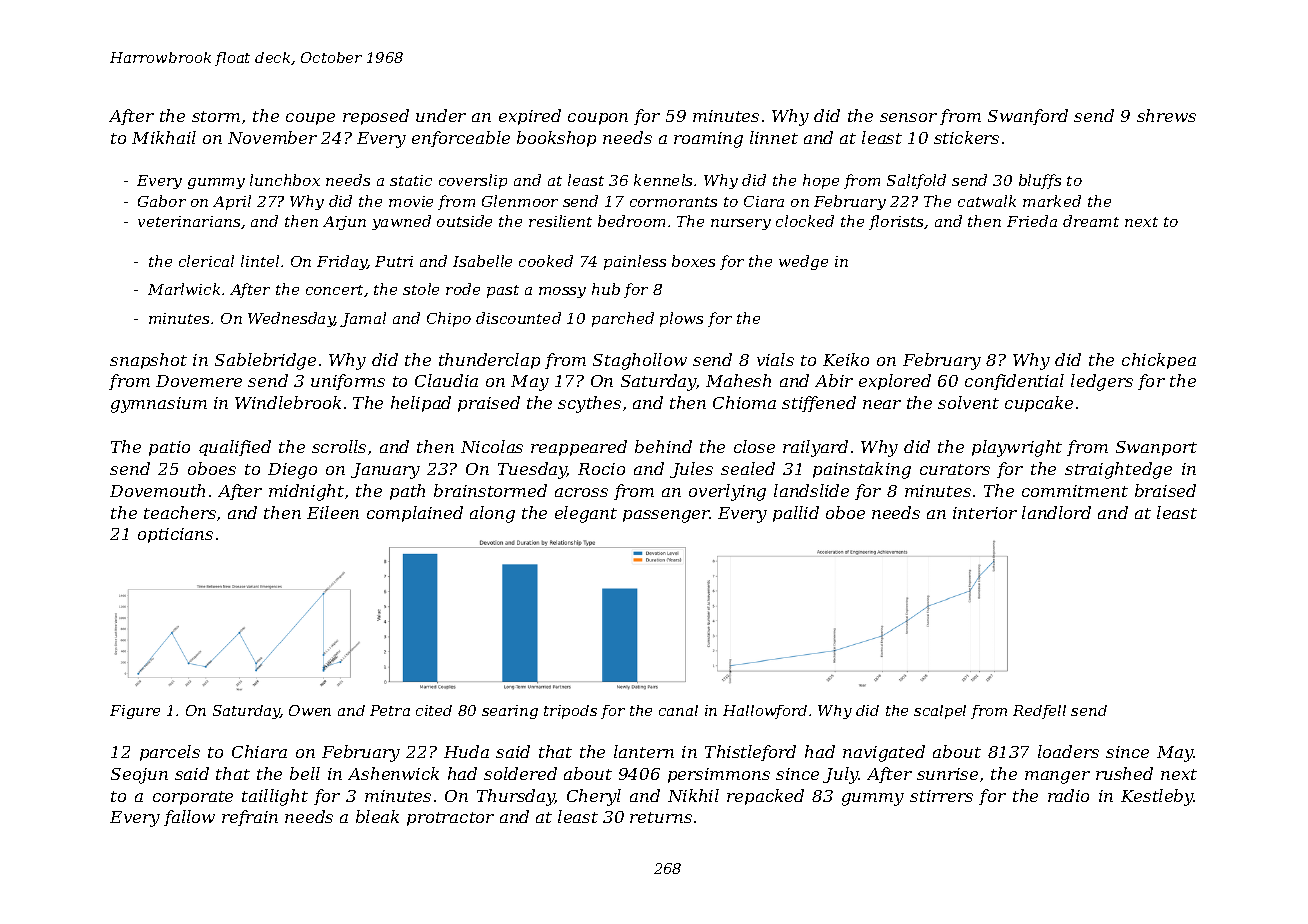 The height and width of the screenshot is (924, 1308). What do you see at coordinates (908, 117) in the screenshot?
I see `sensor` at bounding box center [908, 117].
